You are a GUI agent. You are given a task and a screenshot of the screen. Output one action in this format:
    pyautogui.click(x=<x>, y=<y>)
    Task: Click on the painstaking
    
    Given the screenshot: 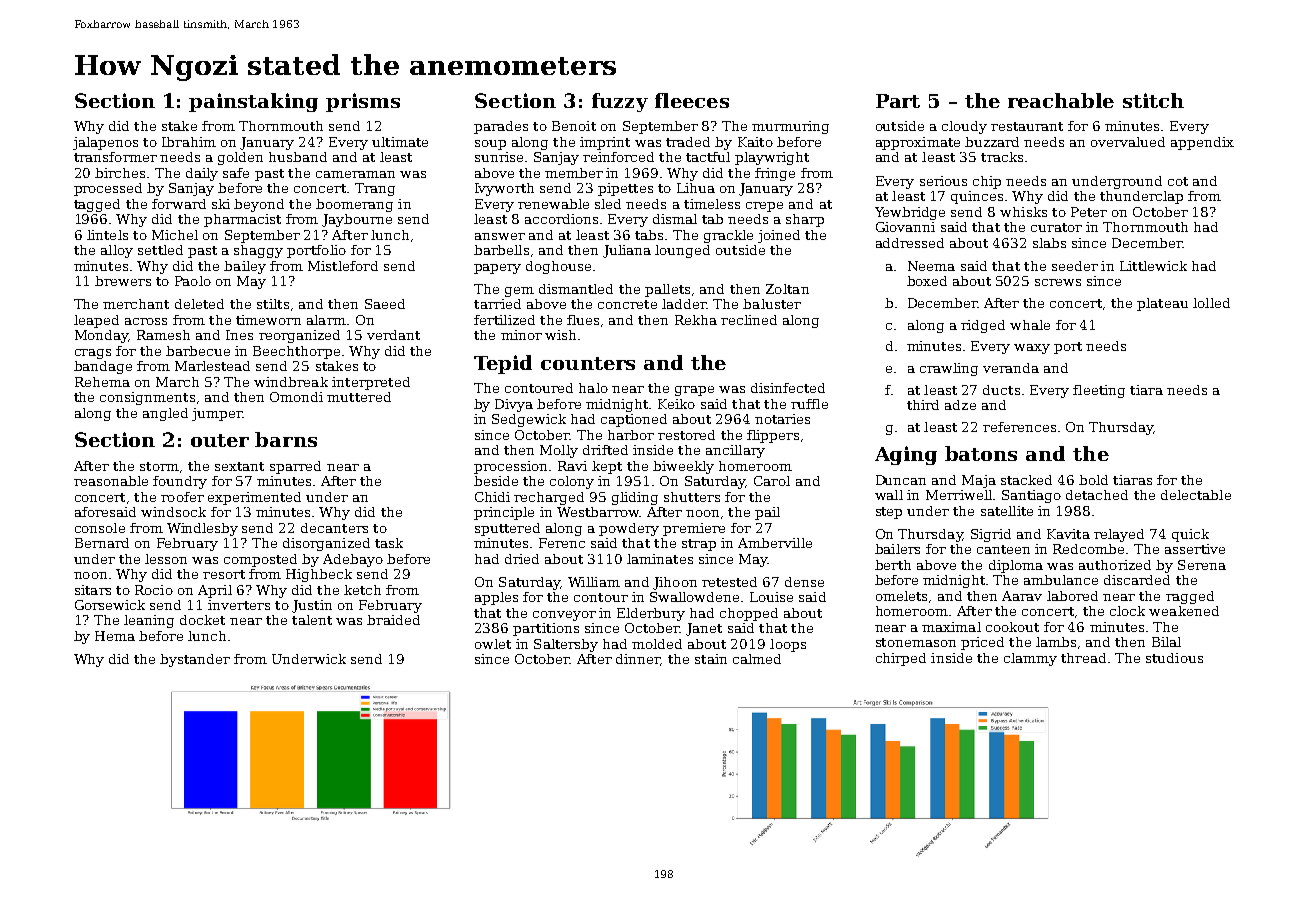 What is the action you would take?
    pyautogui.click(x=253, y=102)
